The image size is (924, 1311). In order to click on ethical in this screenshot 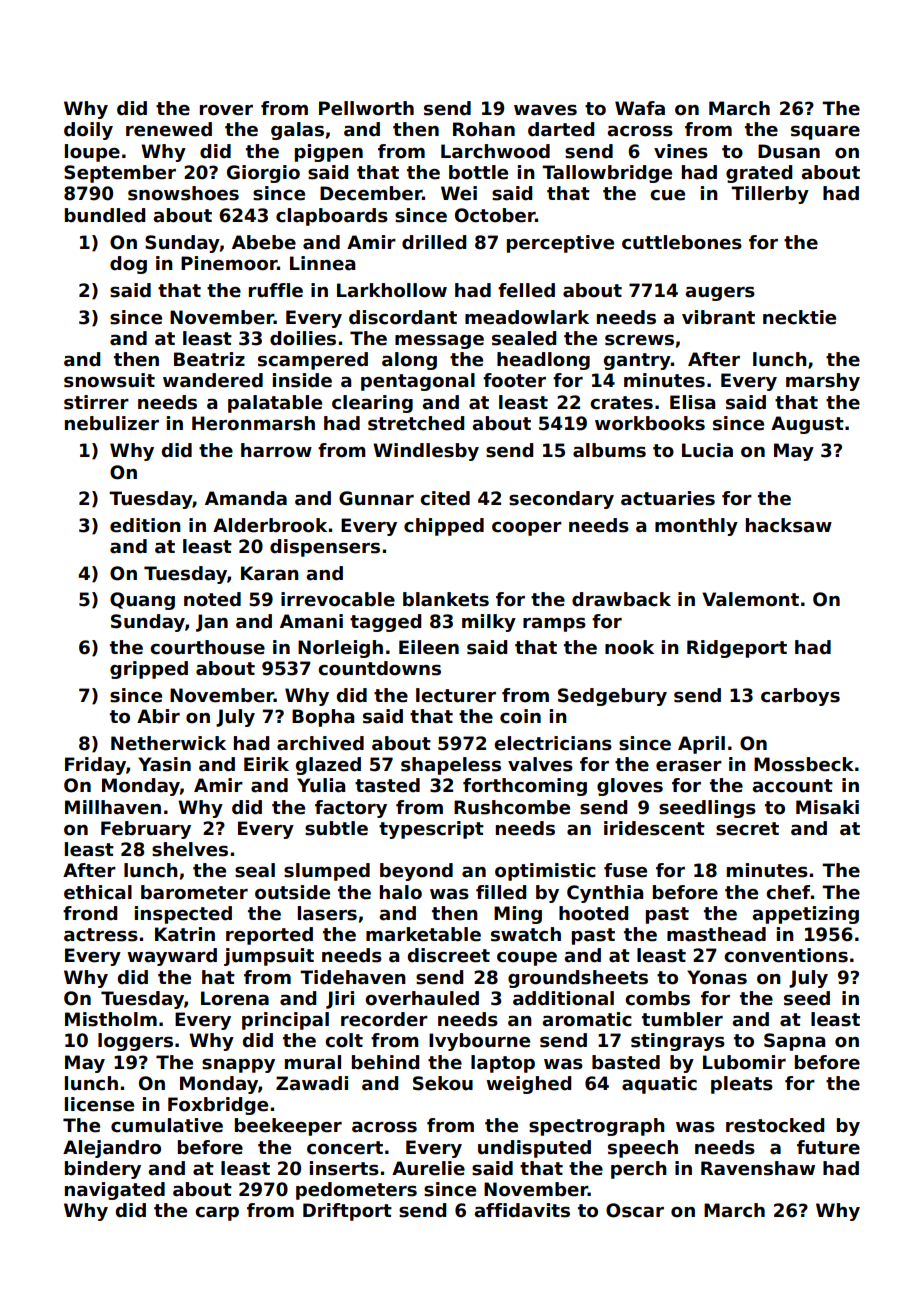, I will do `click(98, 892)`.
